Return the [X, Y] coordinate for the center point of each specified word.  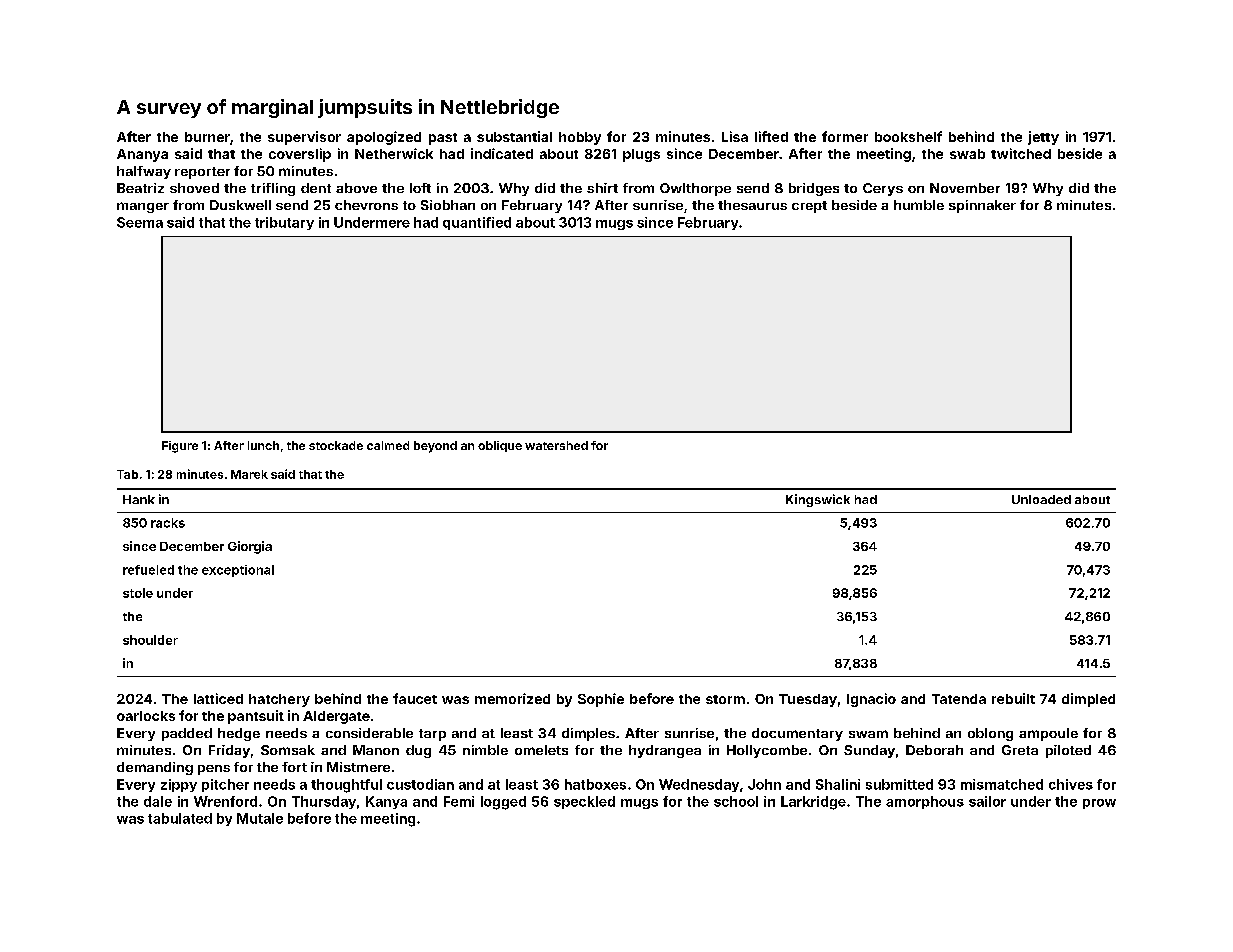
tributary [284, 223]
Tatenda [959, 699]
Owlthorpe [695, 189]
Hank [139, 499]
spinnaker [982, 206]
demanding [155, 768]
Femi [459, 801]
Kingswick [818, 500]
